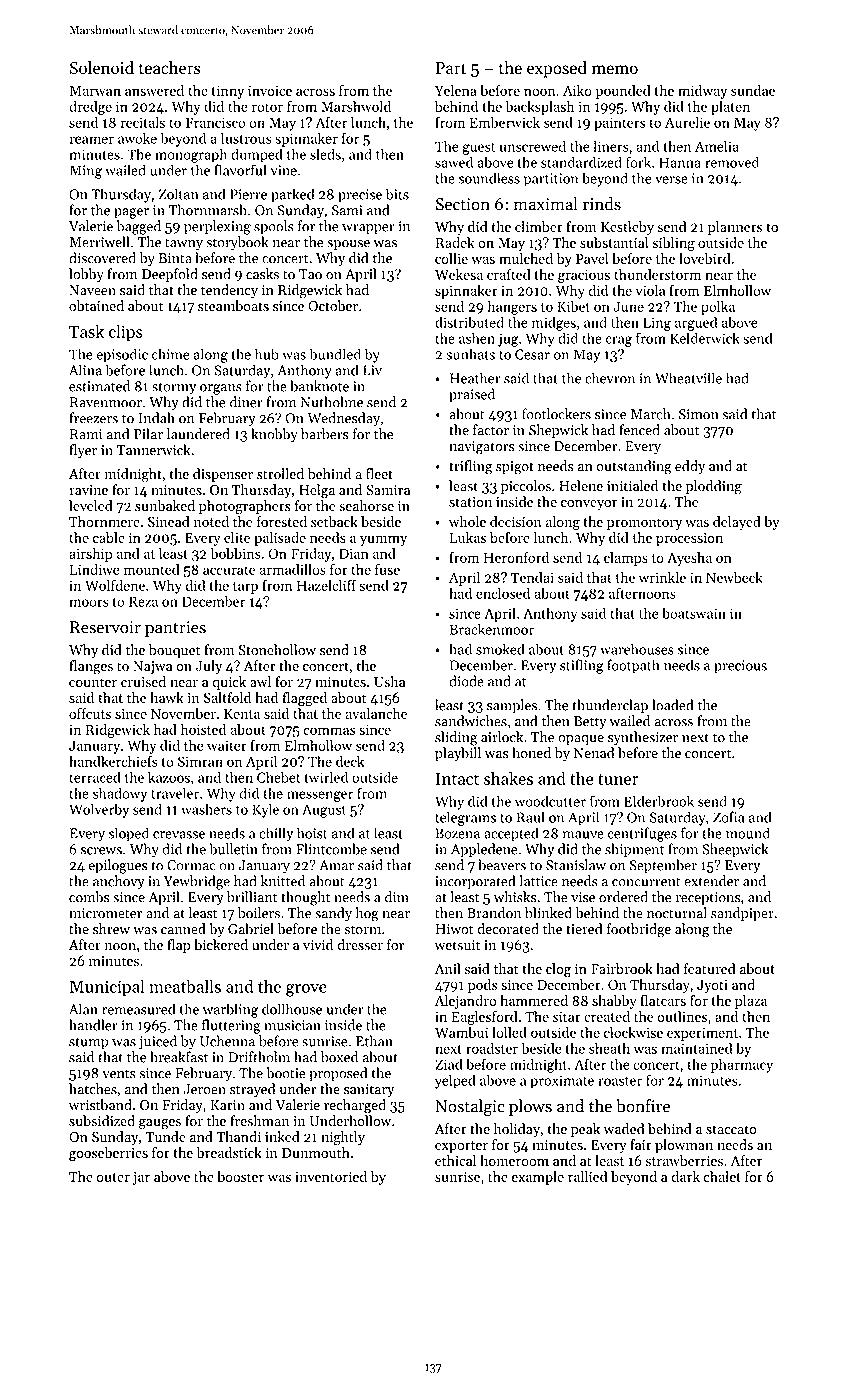  I want to click on Zofia, so click(728, 817).
